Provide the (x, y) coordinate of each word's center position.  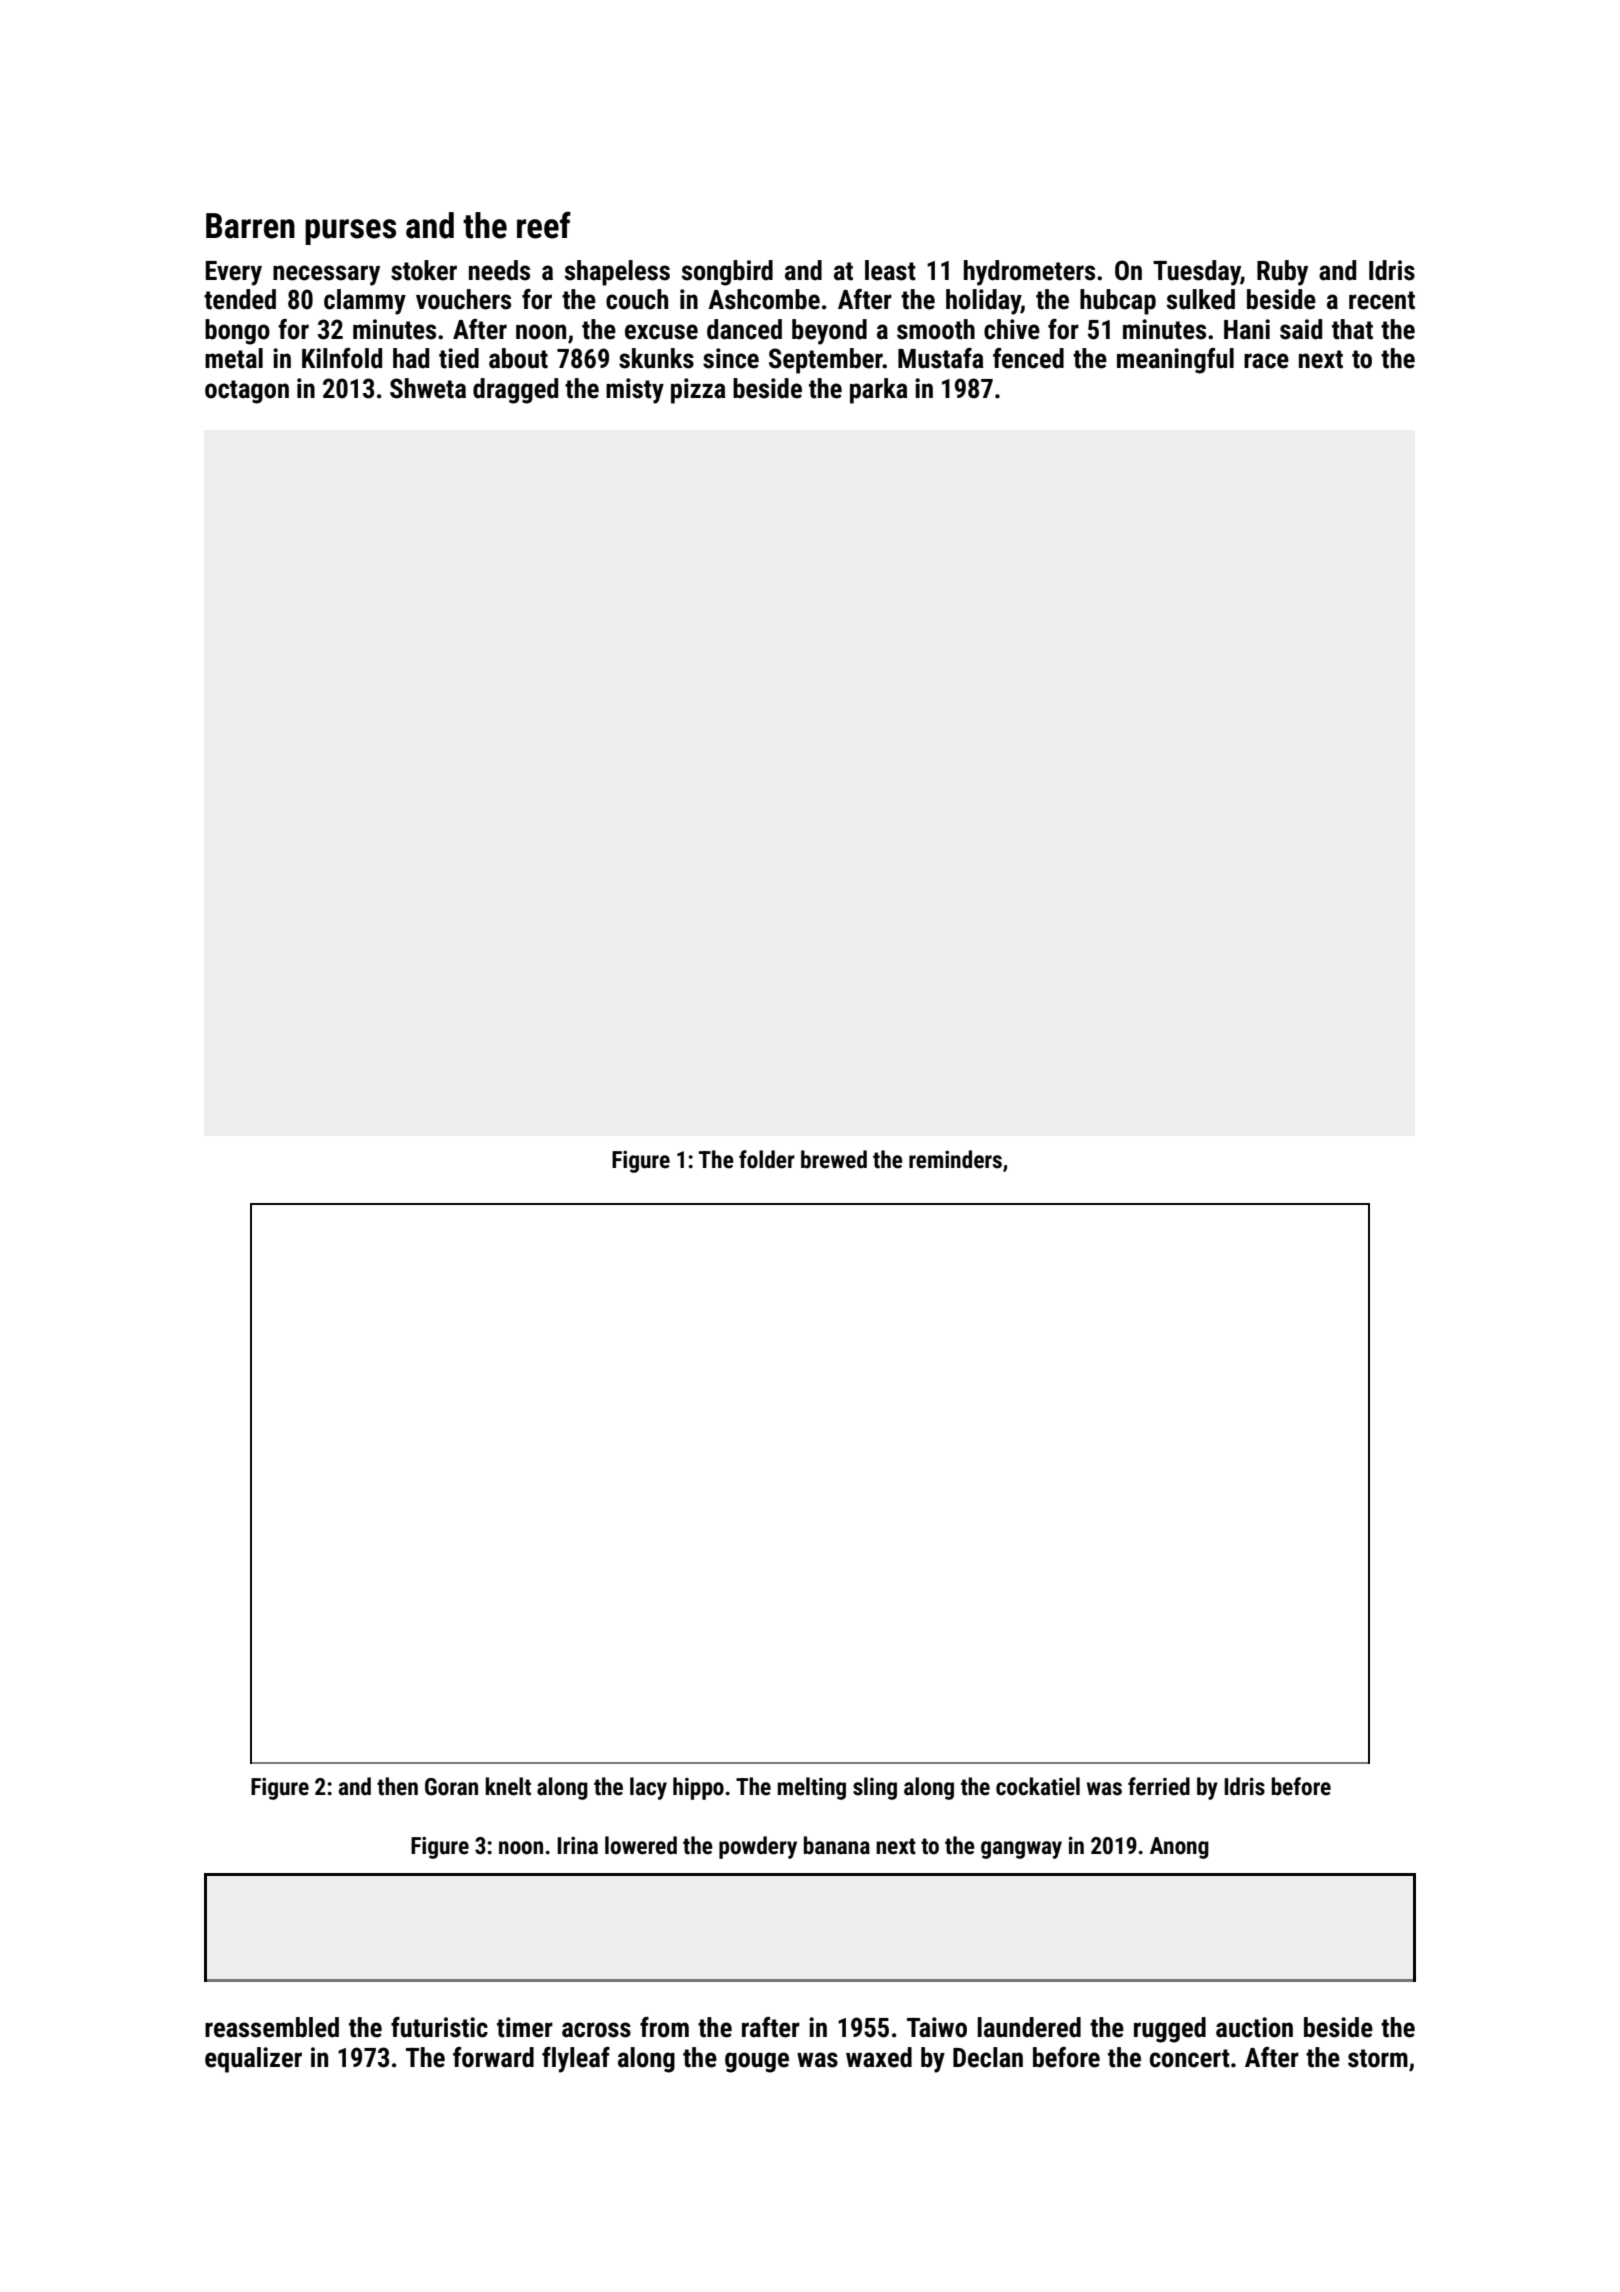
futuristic (439, 2027)
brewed (834, 1159)
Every (234, 273)
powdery (758, 1847)
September (826, 361)
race (1266, 361)
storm (1378, 2058)
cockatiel (1038, 1786)
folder (767, 1159)
